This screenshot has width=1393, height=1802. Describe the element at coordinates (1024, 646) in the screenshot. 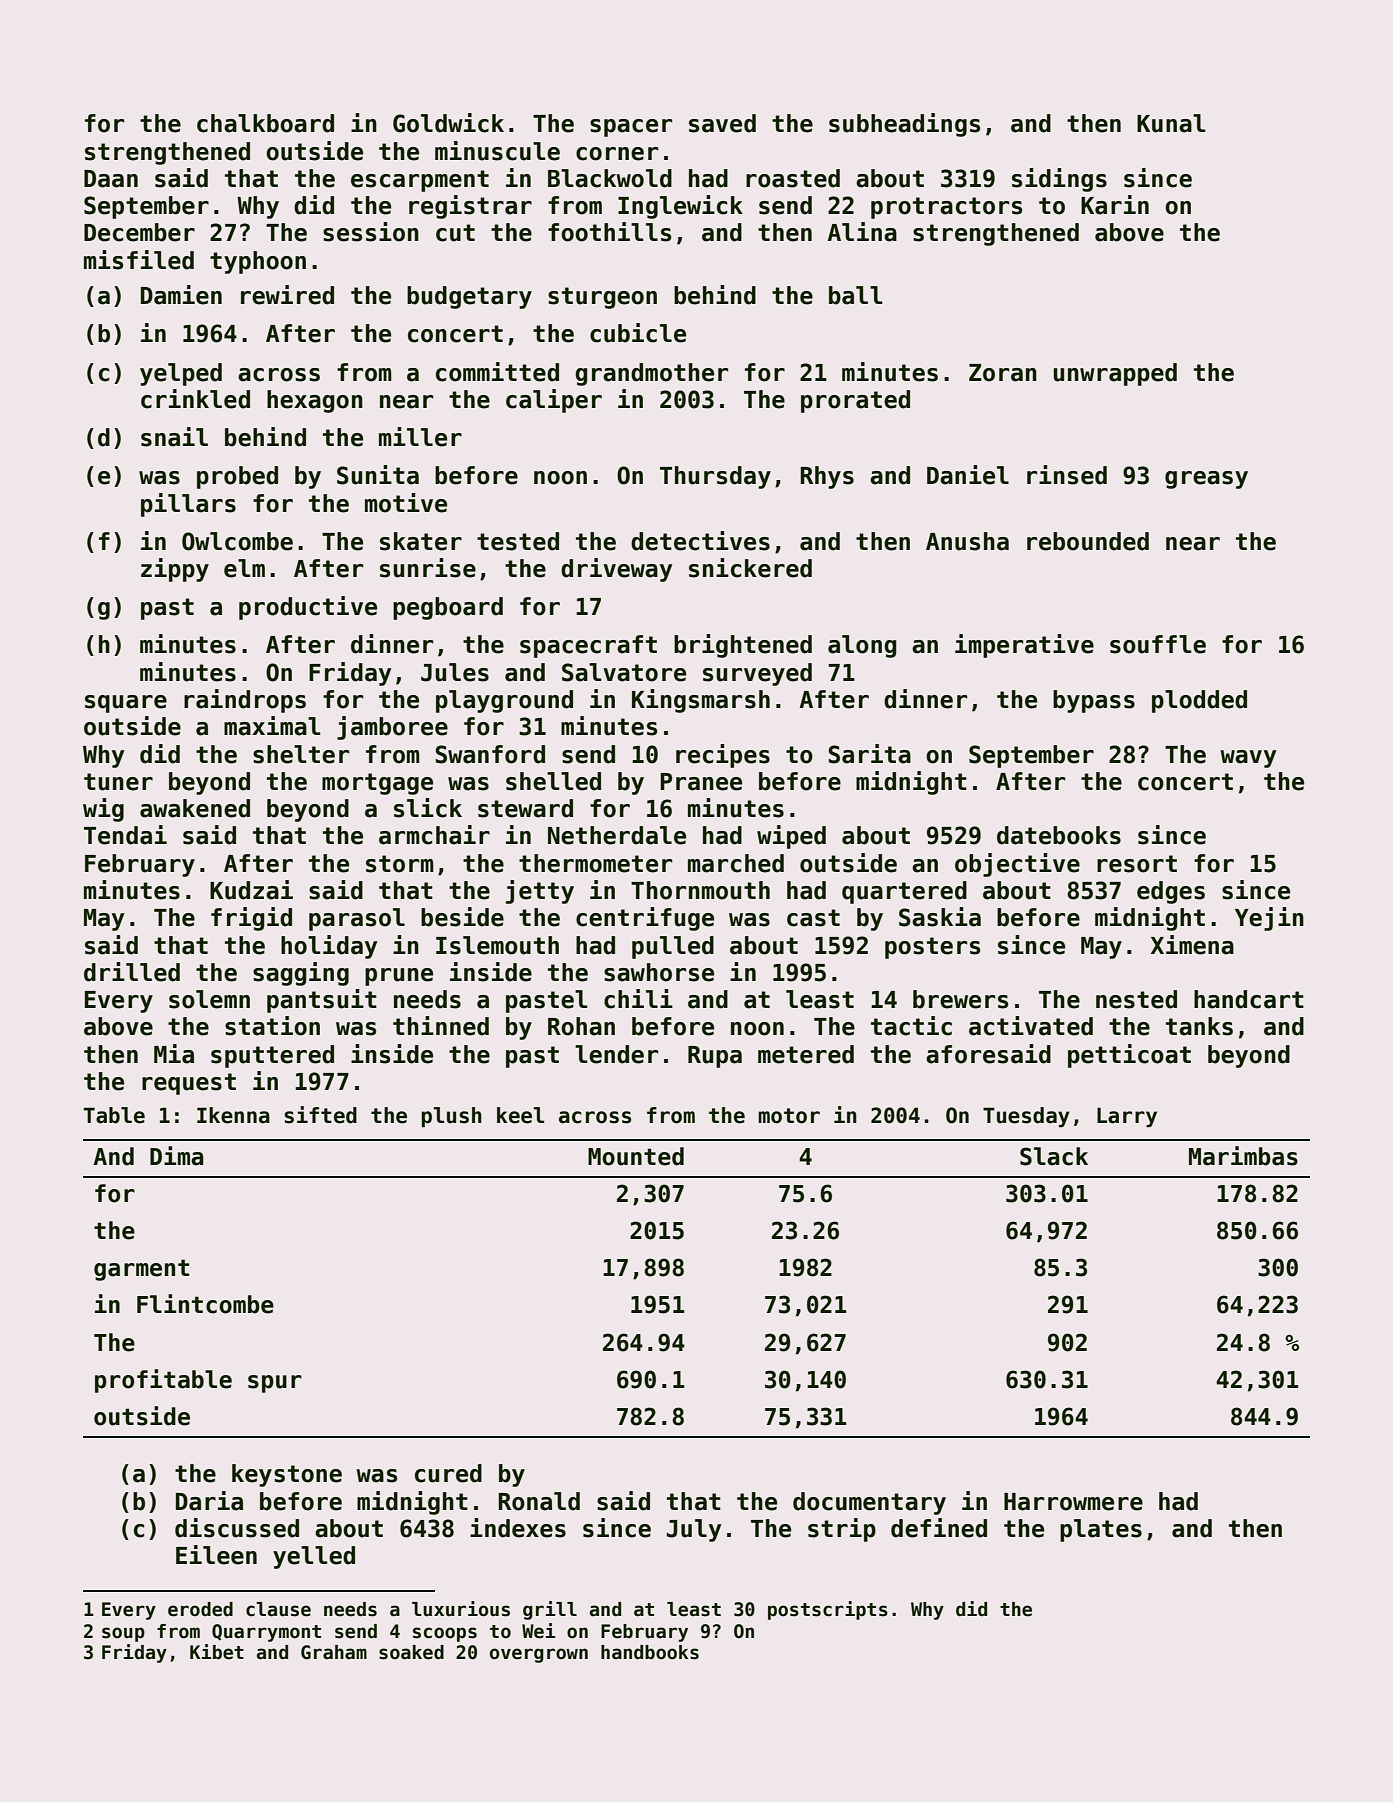

I see `imperative` at that location.
